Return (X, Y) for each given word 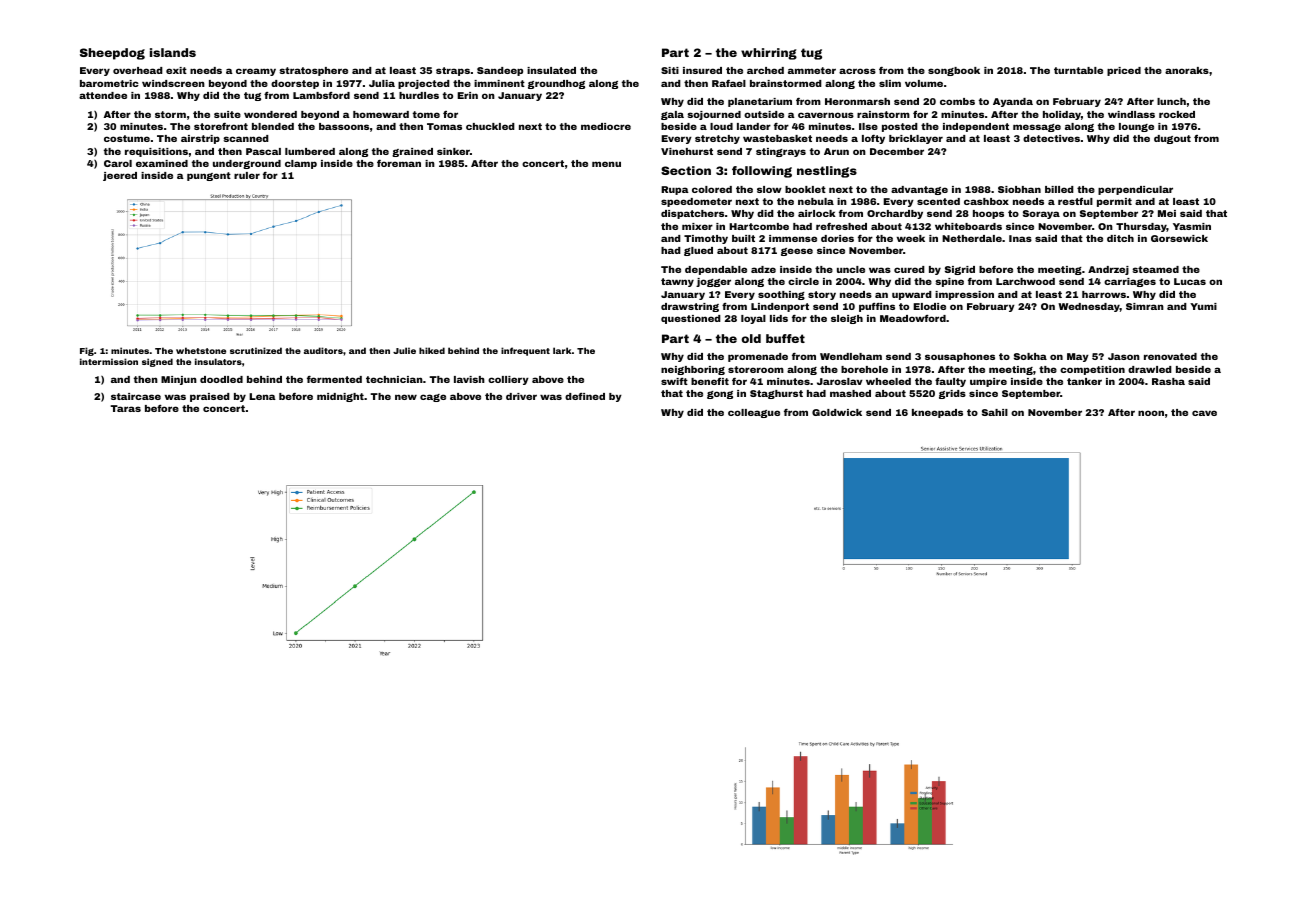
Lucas (1190, 281)
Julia (382, 83)
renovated (1170, 356)
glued (698, 251)
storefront (221, 126)
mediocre (606, 126)
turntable (1078, 70)
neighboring (693, 370)
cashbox (986, 201)
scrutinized (256, 350)
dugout (1172, 139)
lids (779, 318)
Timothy (706, 239)
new (406, 397)
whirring (769, 54)
